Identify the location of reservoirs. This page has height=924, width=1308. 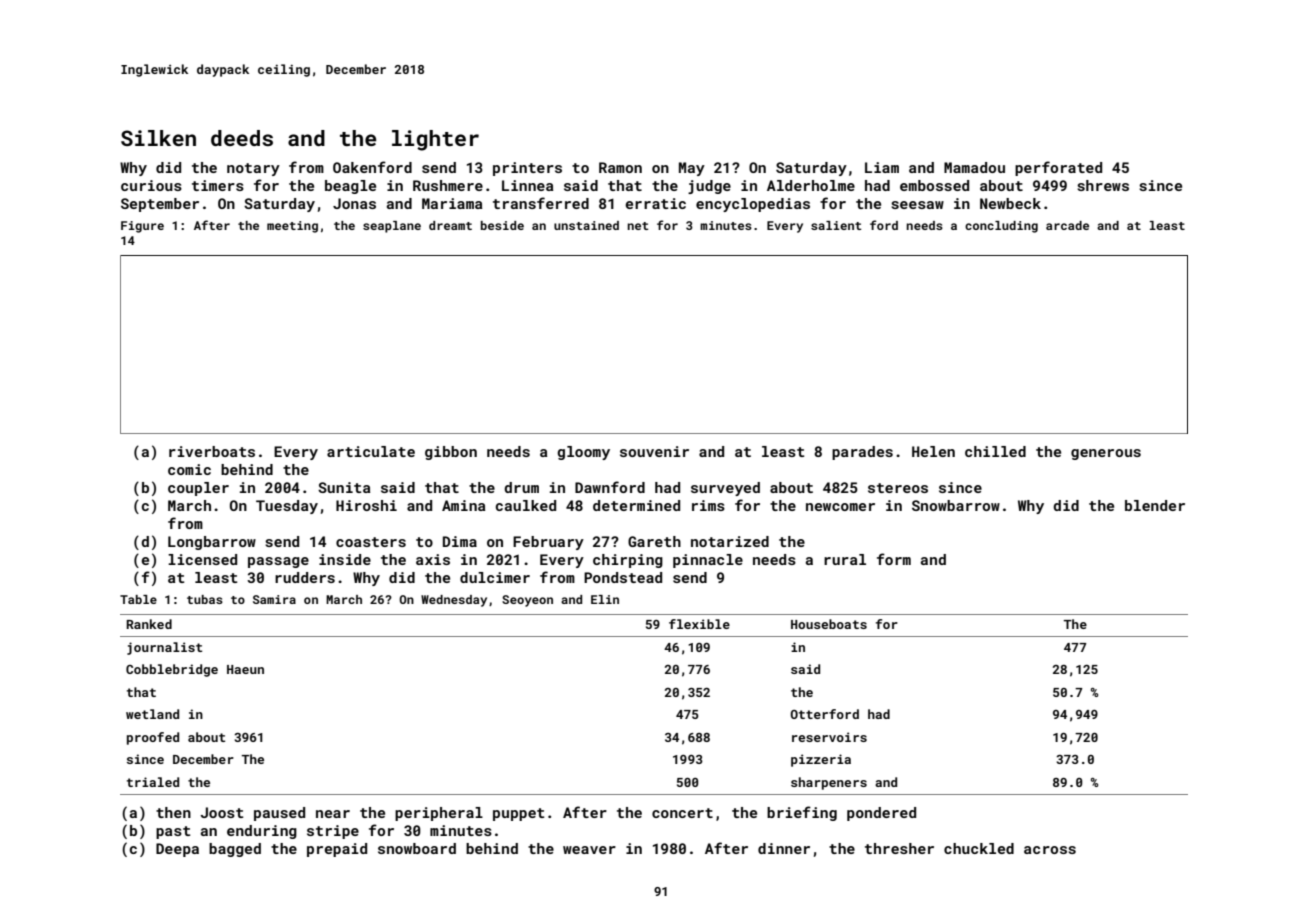
(829, 737).
